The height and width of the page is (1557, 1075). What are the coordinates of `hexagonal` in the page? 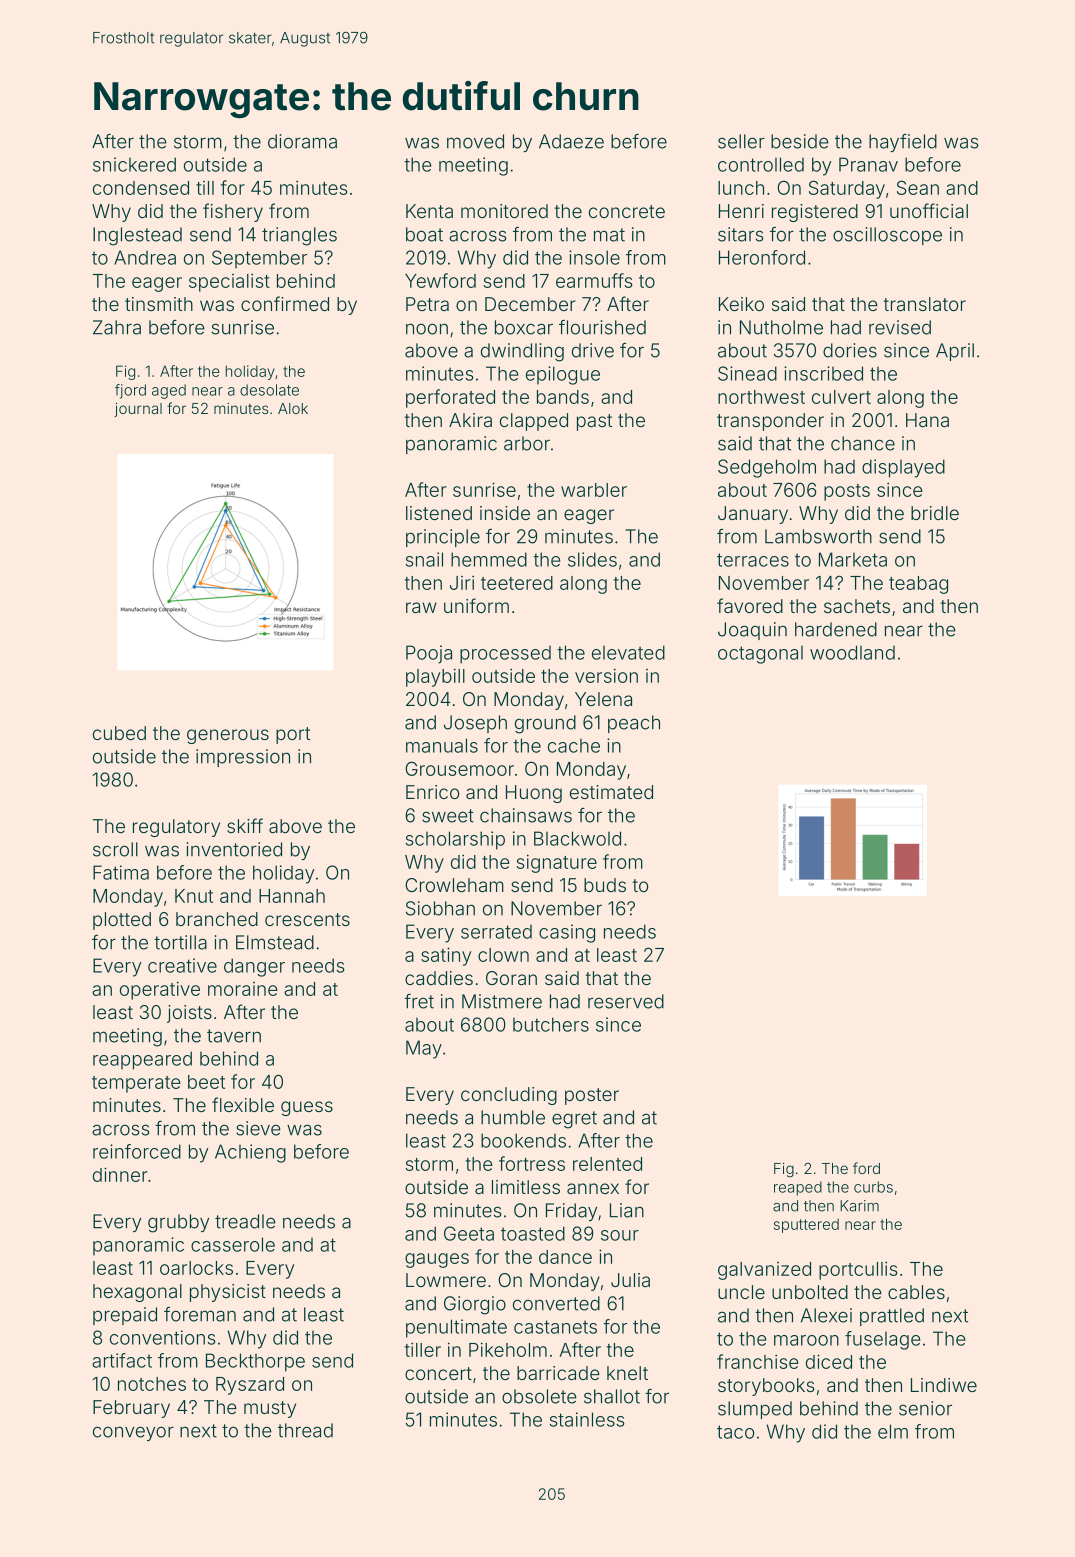 It's located at (137, 1293).
